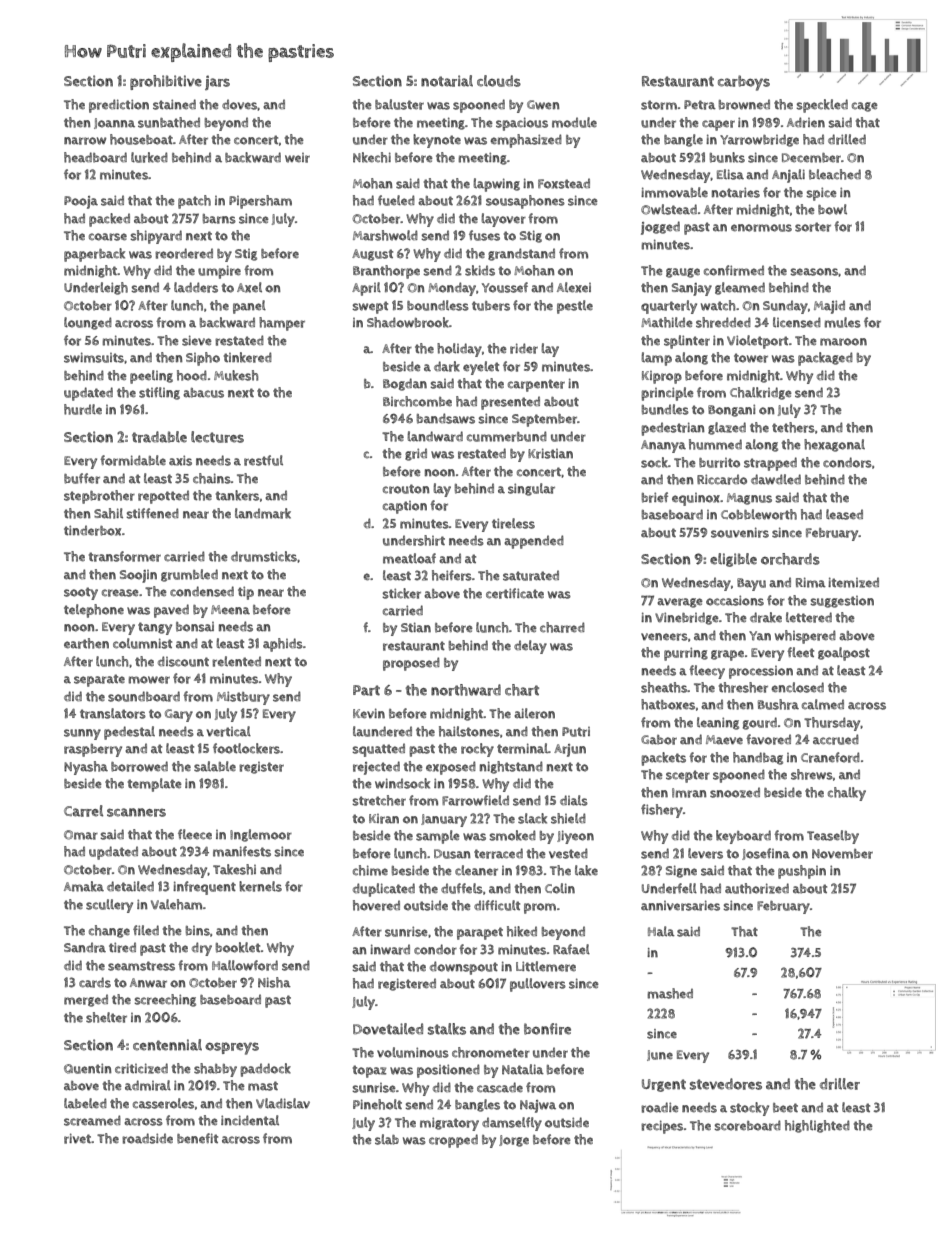 The image size is (952, 1233). Describe the element at coordinates (396, 200) in the page. I see `fueled` at that location.
